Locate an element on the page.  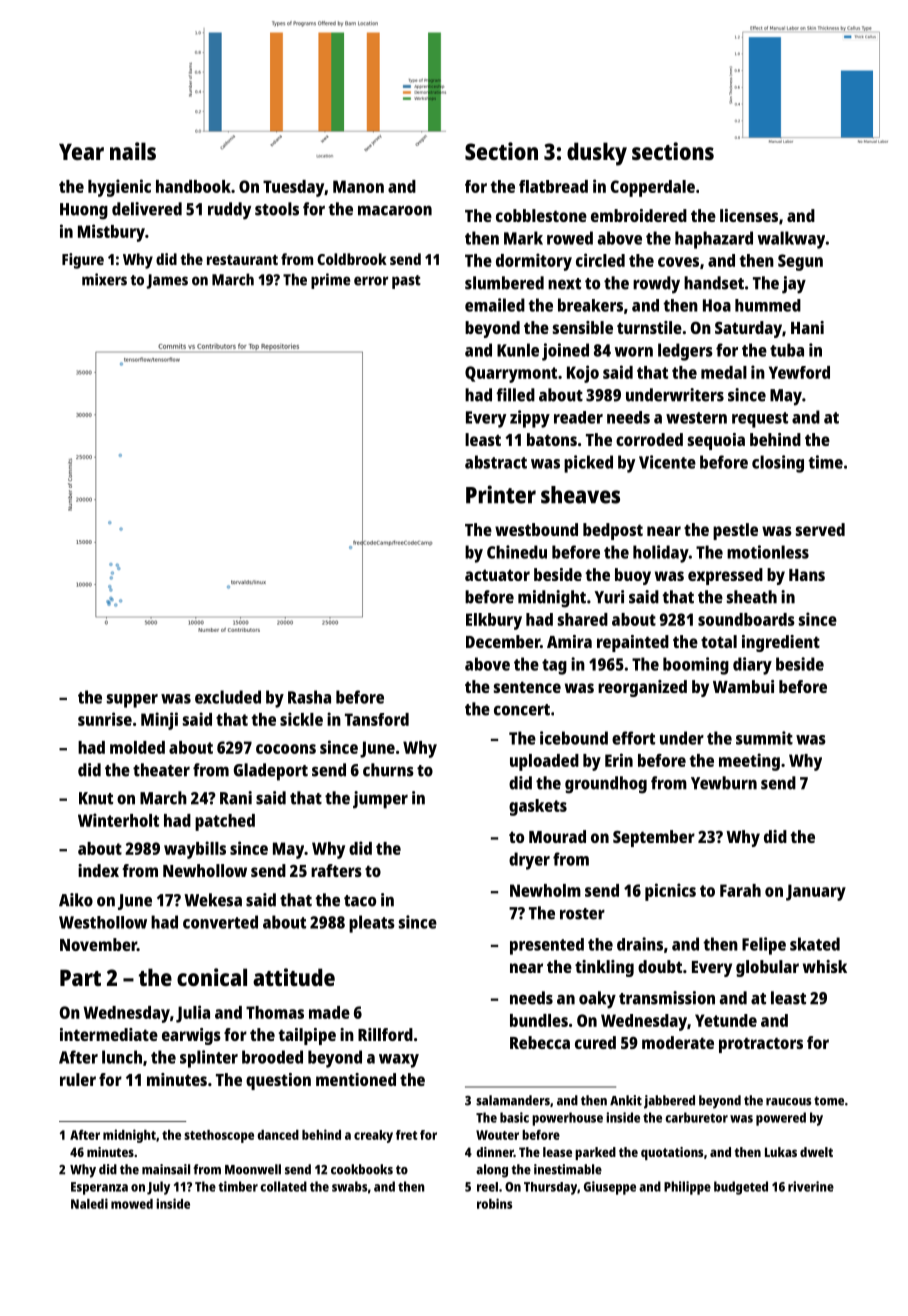
taco is located at coordinates (360, 901).
